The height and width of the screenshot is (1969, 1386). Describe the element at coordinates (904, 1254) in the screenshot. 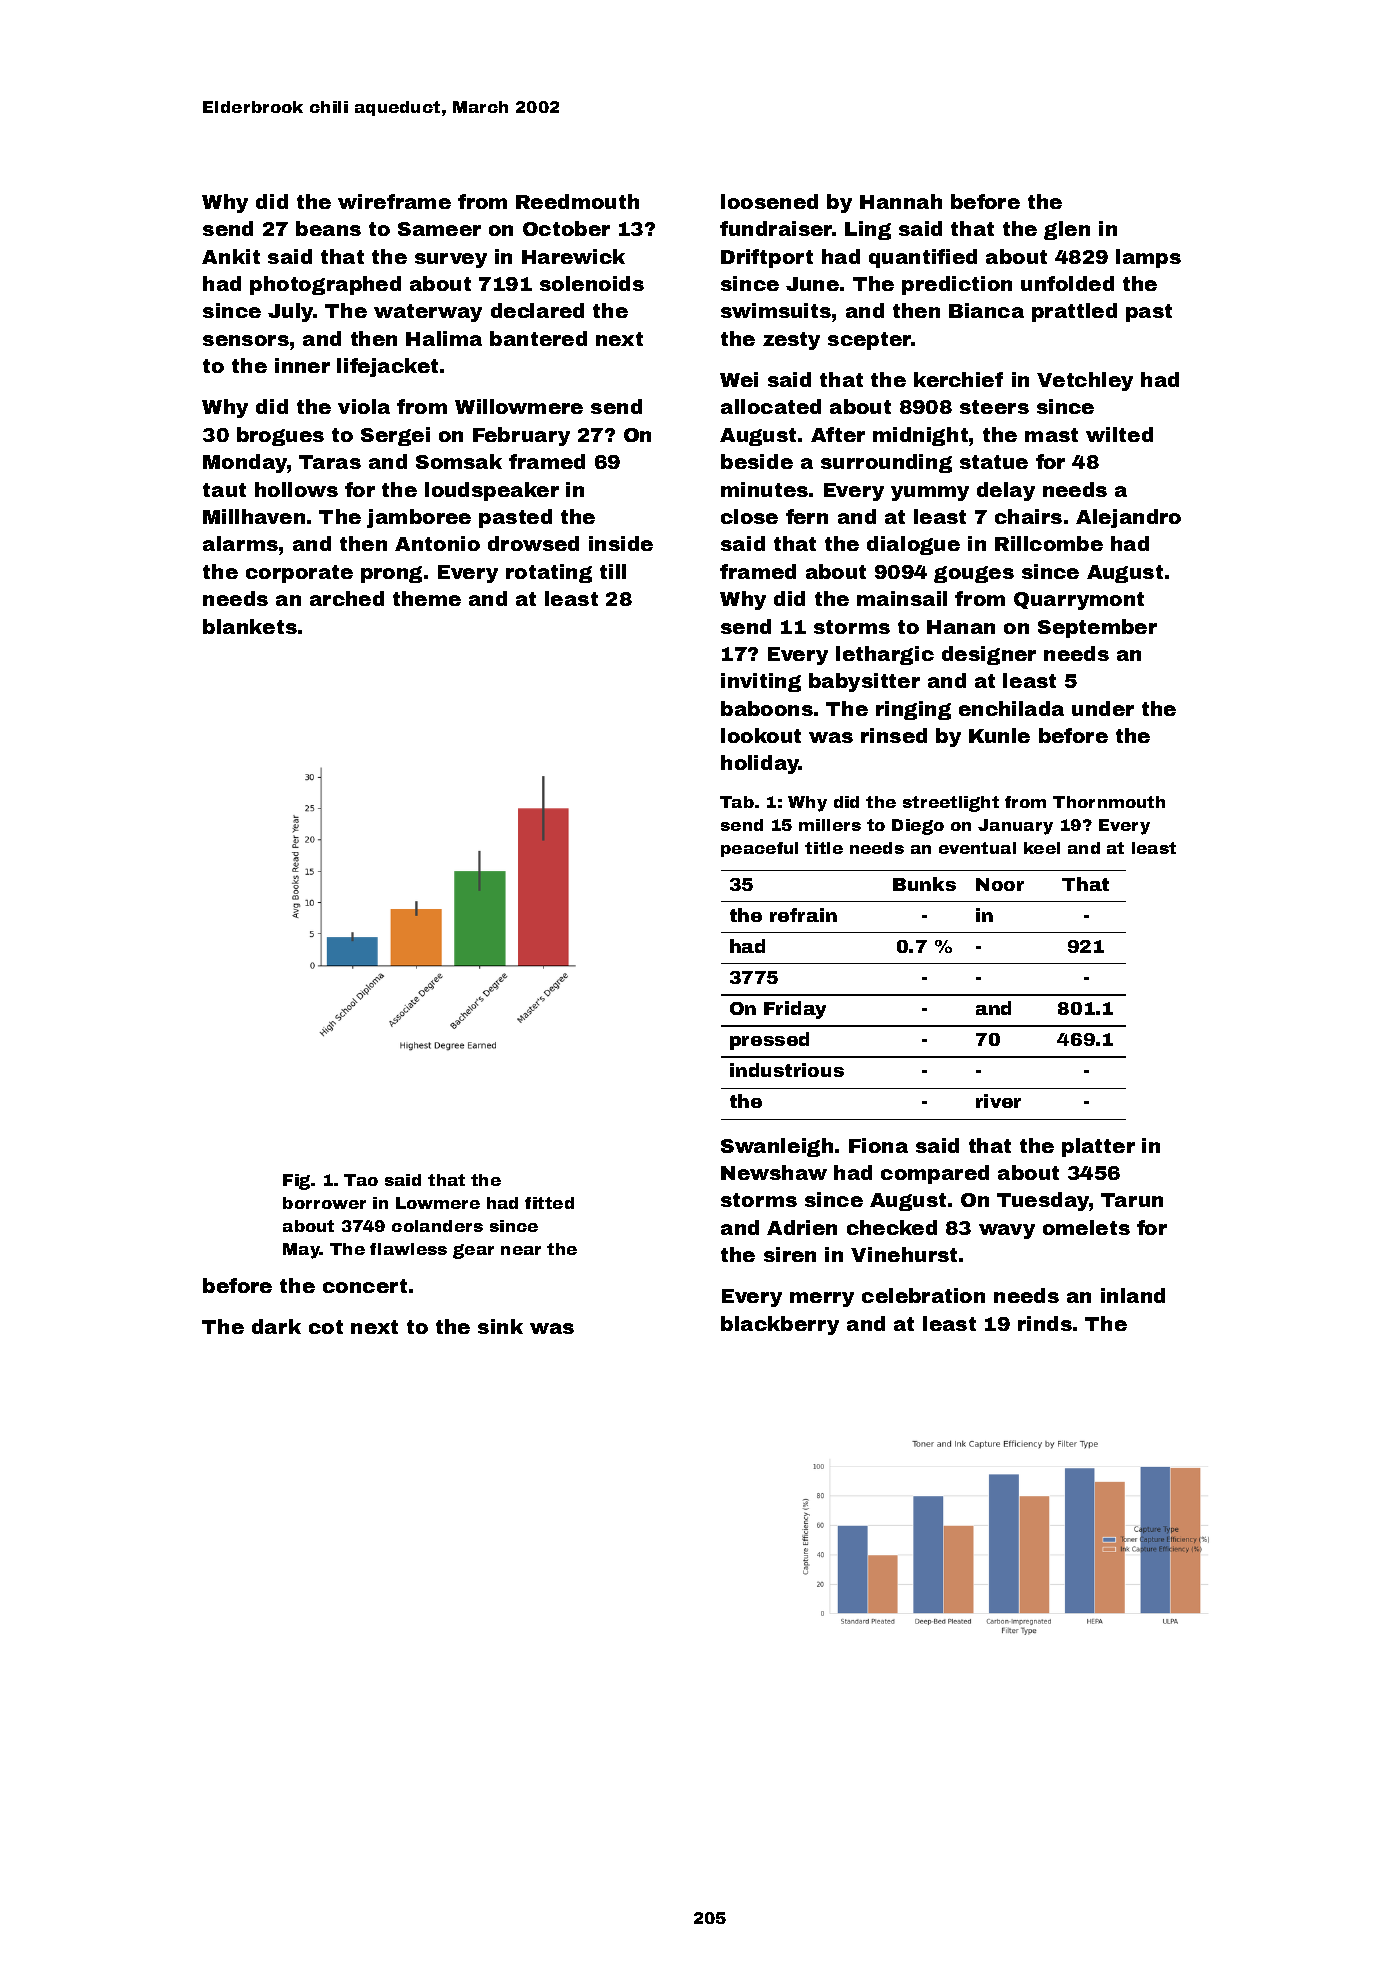

I see `Vinehurst` at that location.
